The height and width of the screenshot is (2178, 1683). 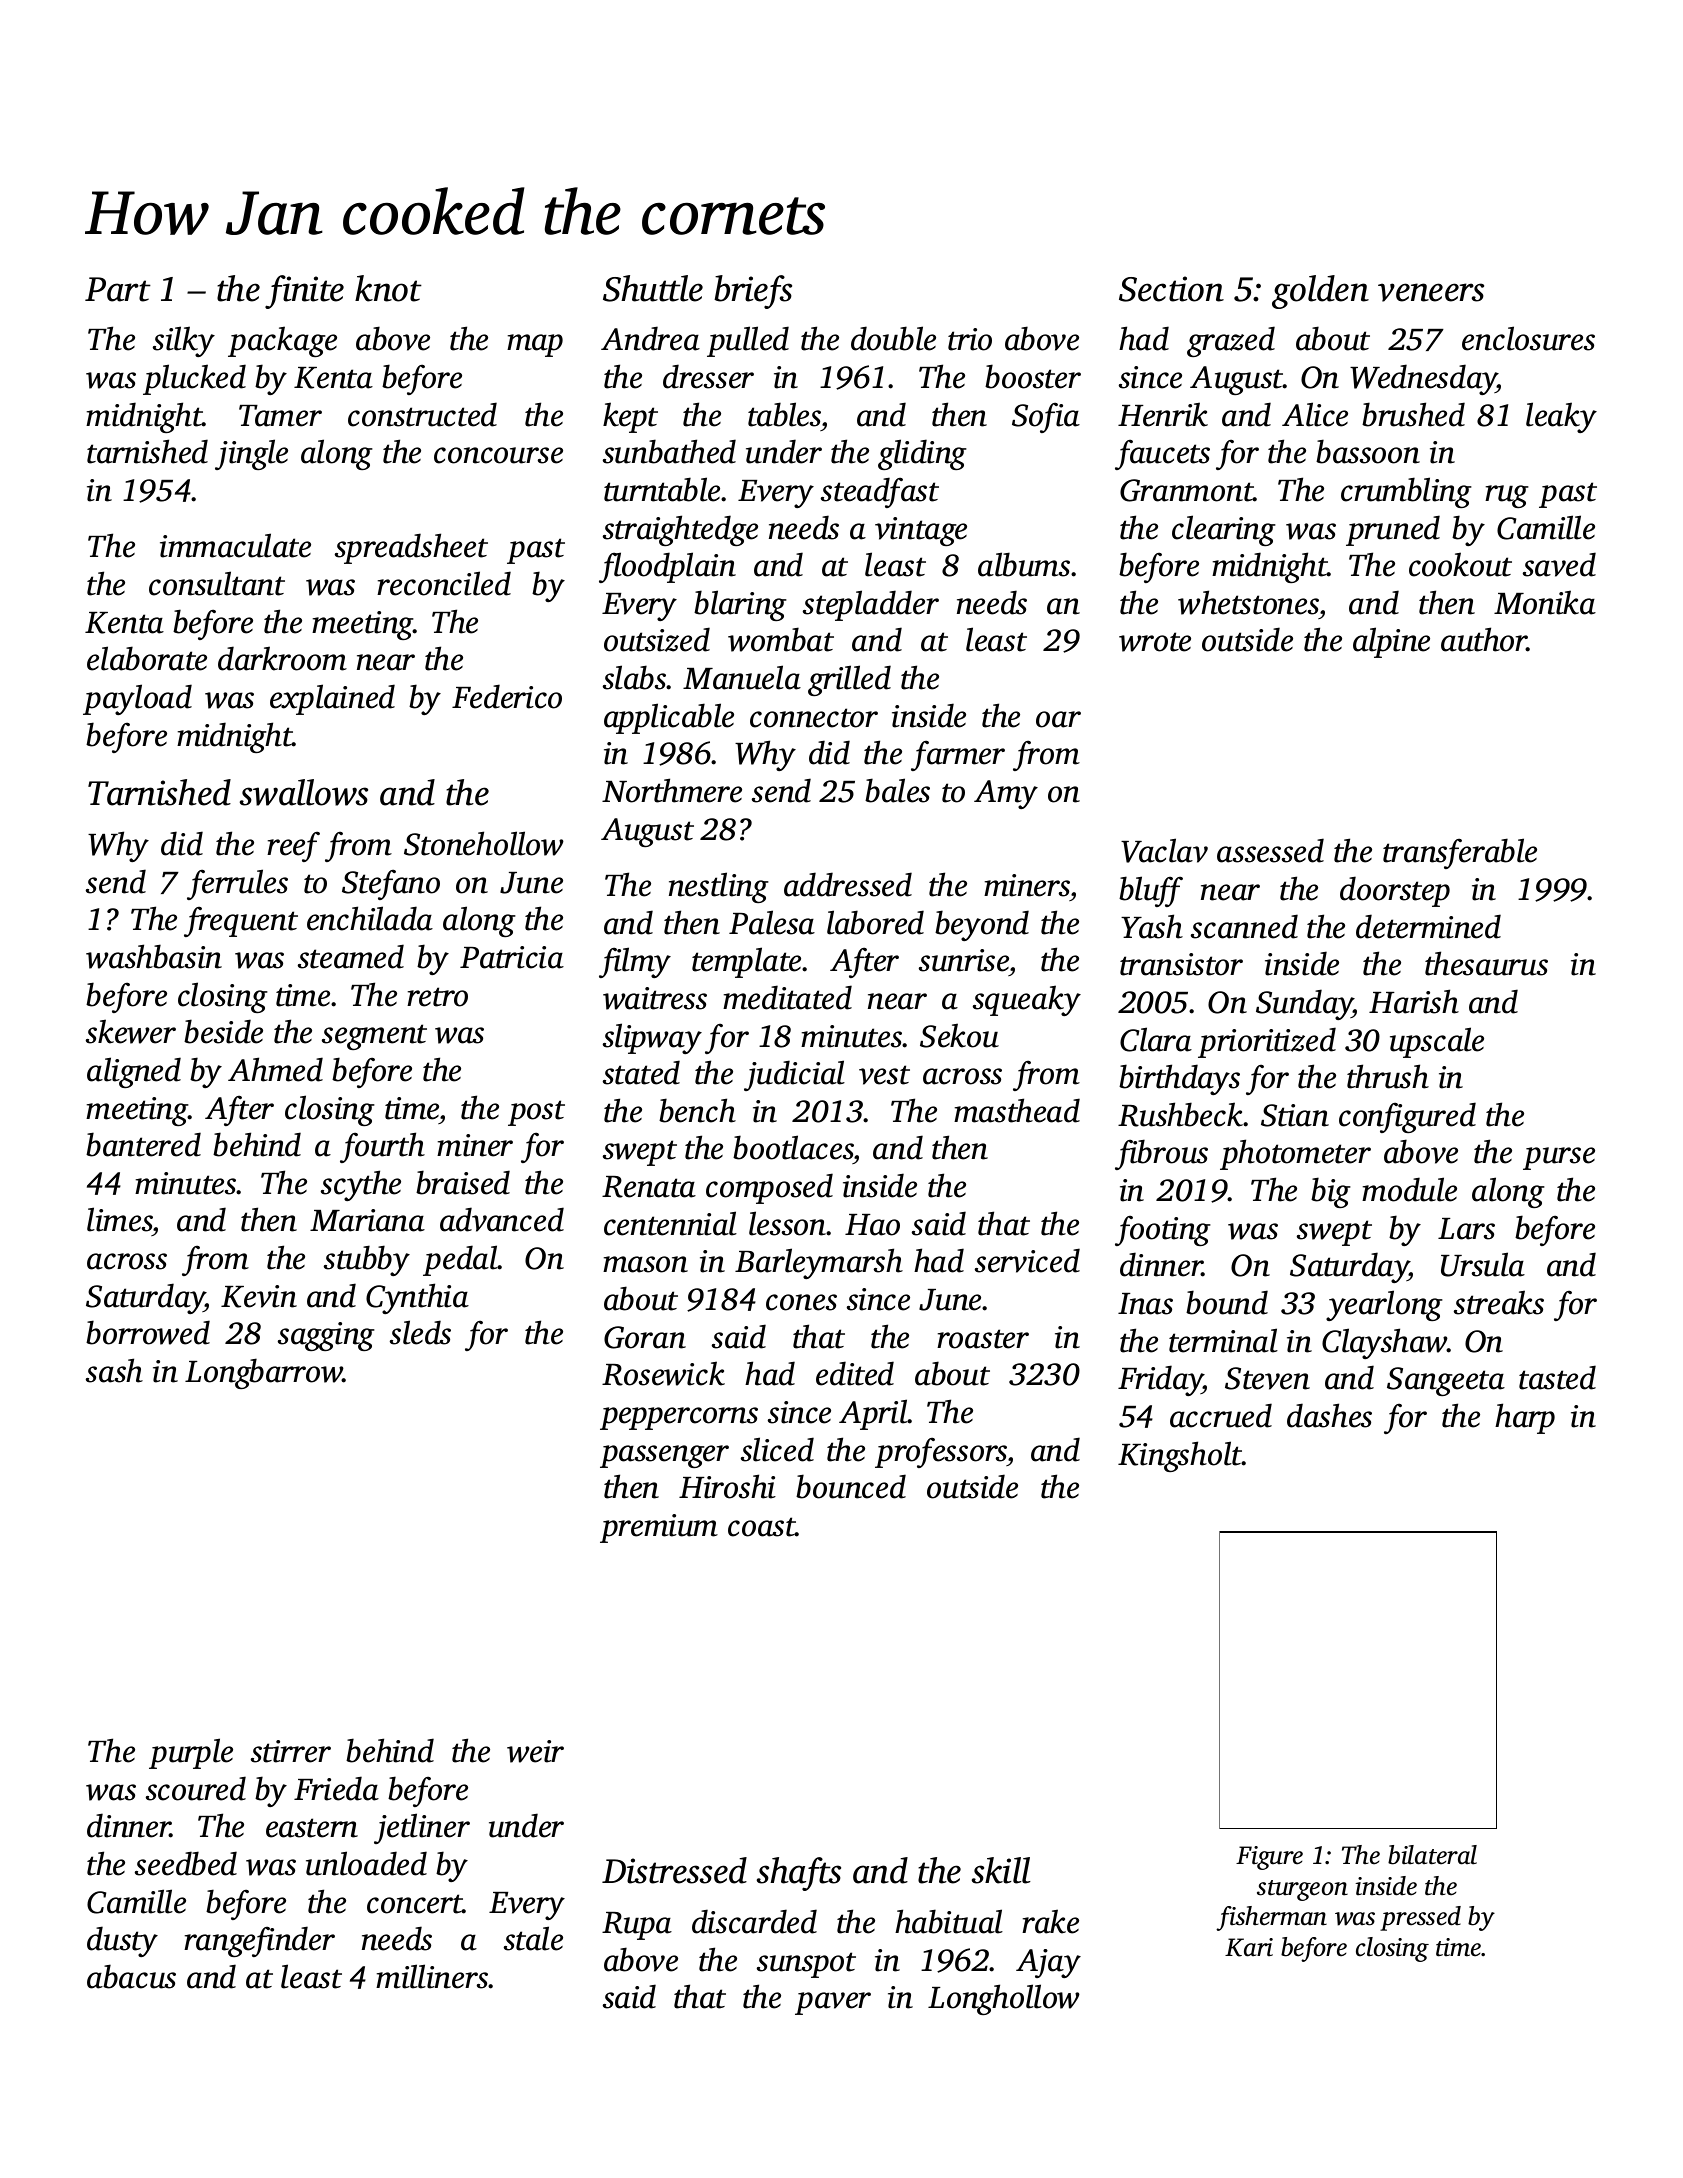 What do you see at coordinates (1224, 530) in the screenshot?
I see `clearing` at bounding box center [1224, 530].
